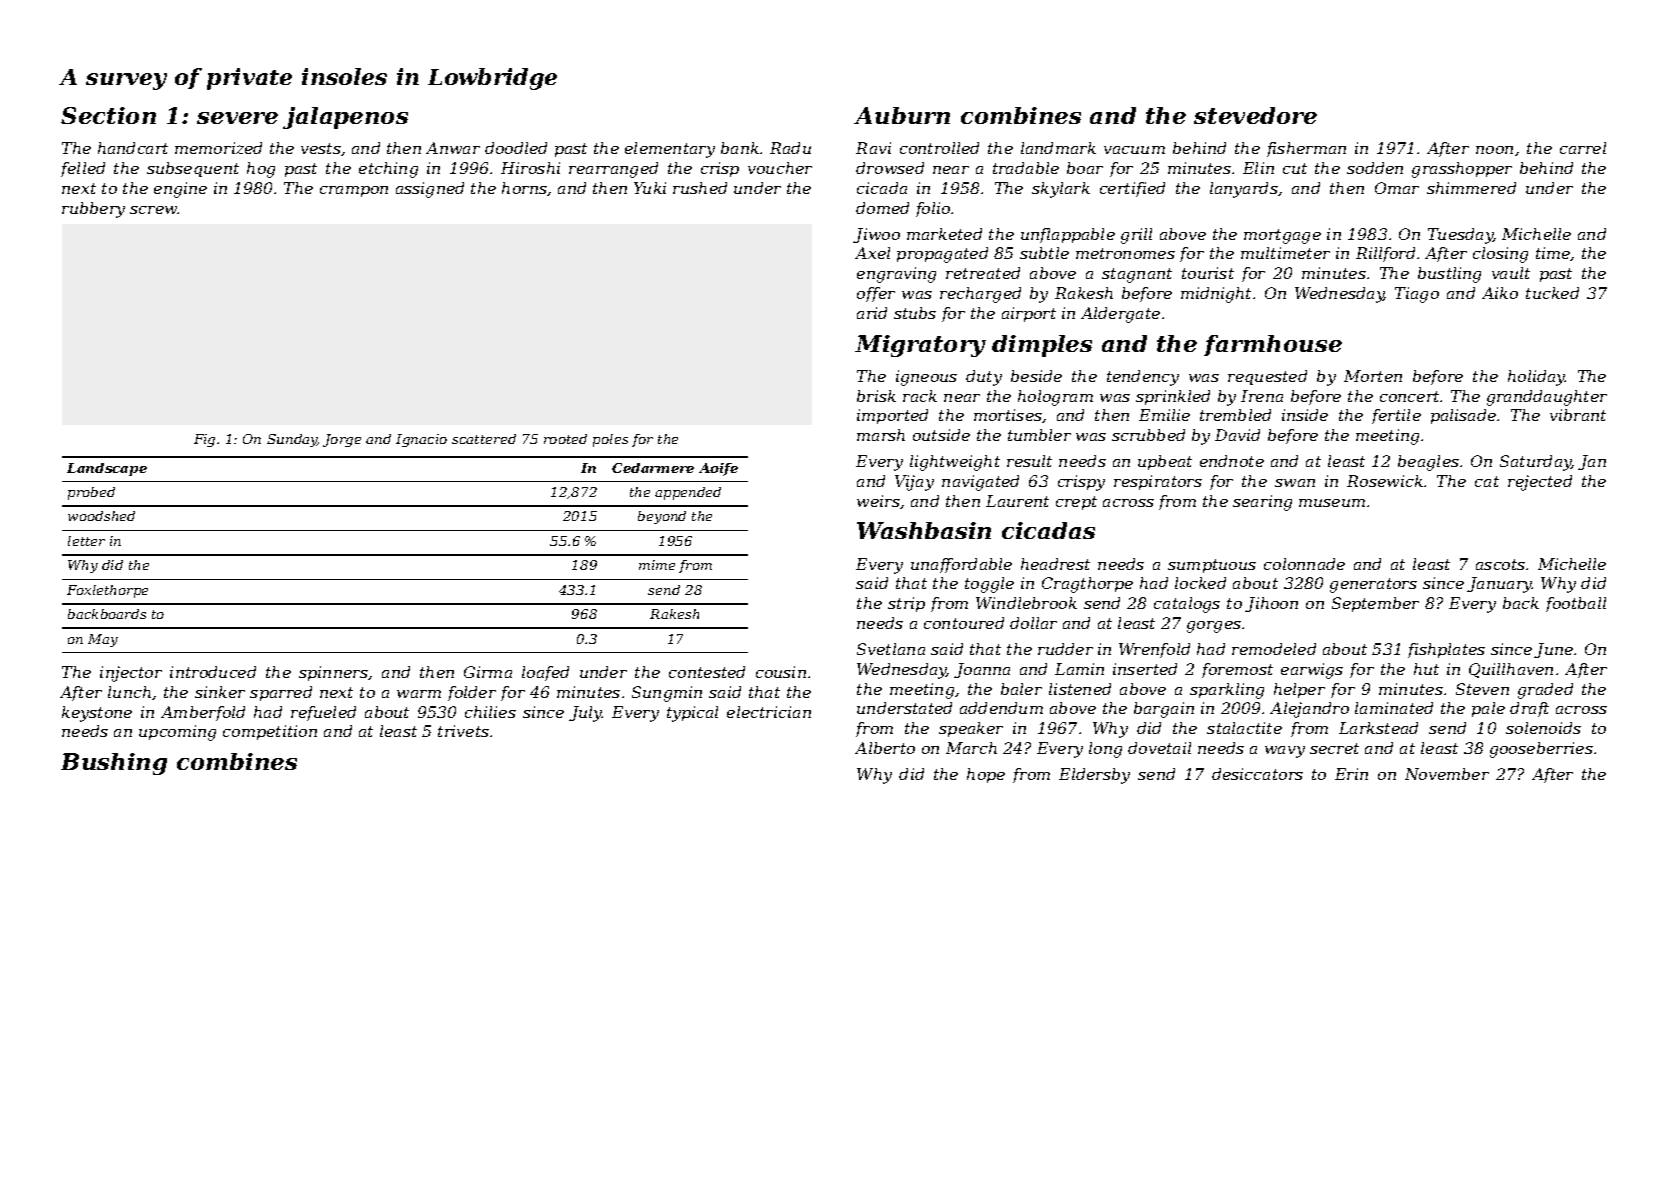 This document has width=1669, height=1180. I want to click on rubbery, so click(93, 210).
